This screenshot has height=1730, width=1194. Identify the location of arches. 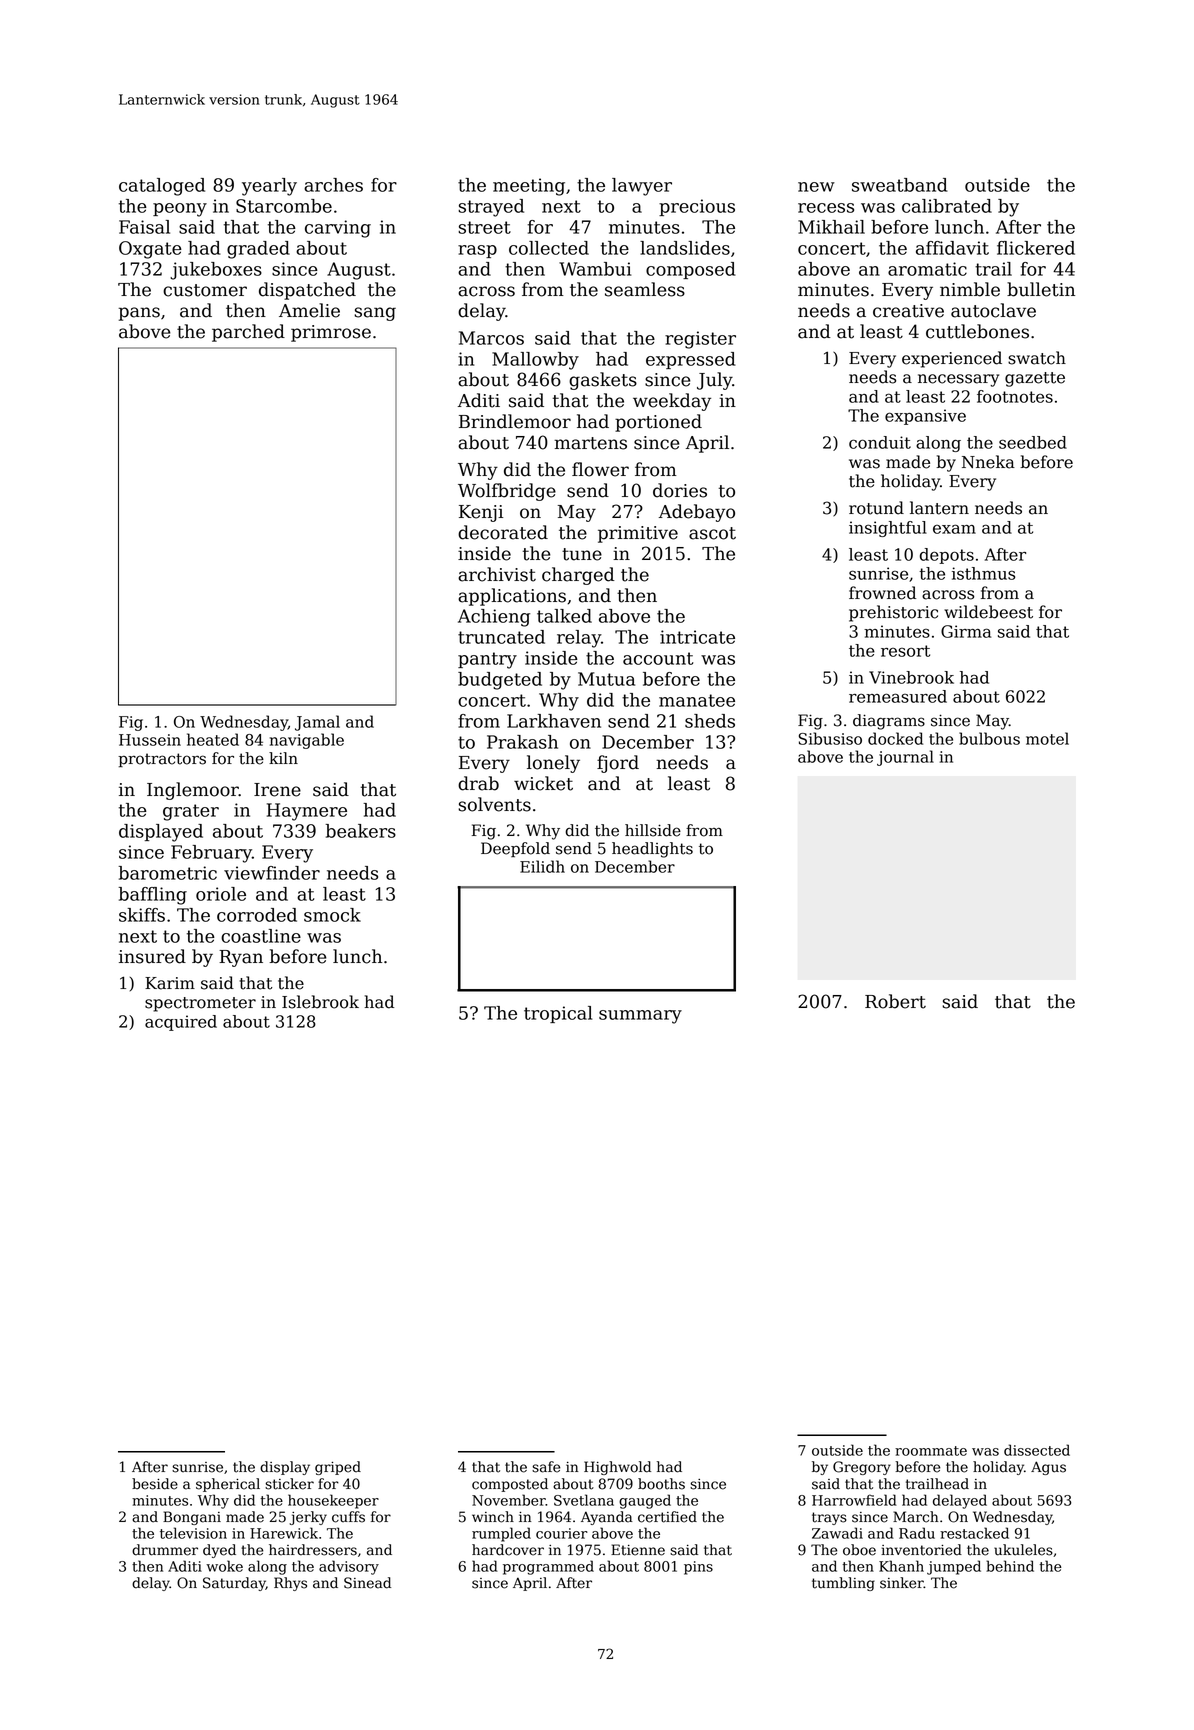
(333, 185).
